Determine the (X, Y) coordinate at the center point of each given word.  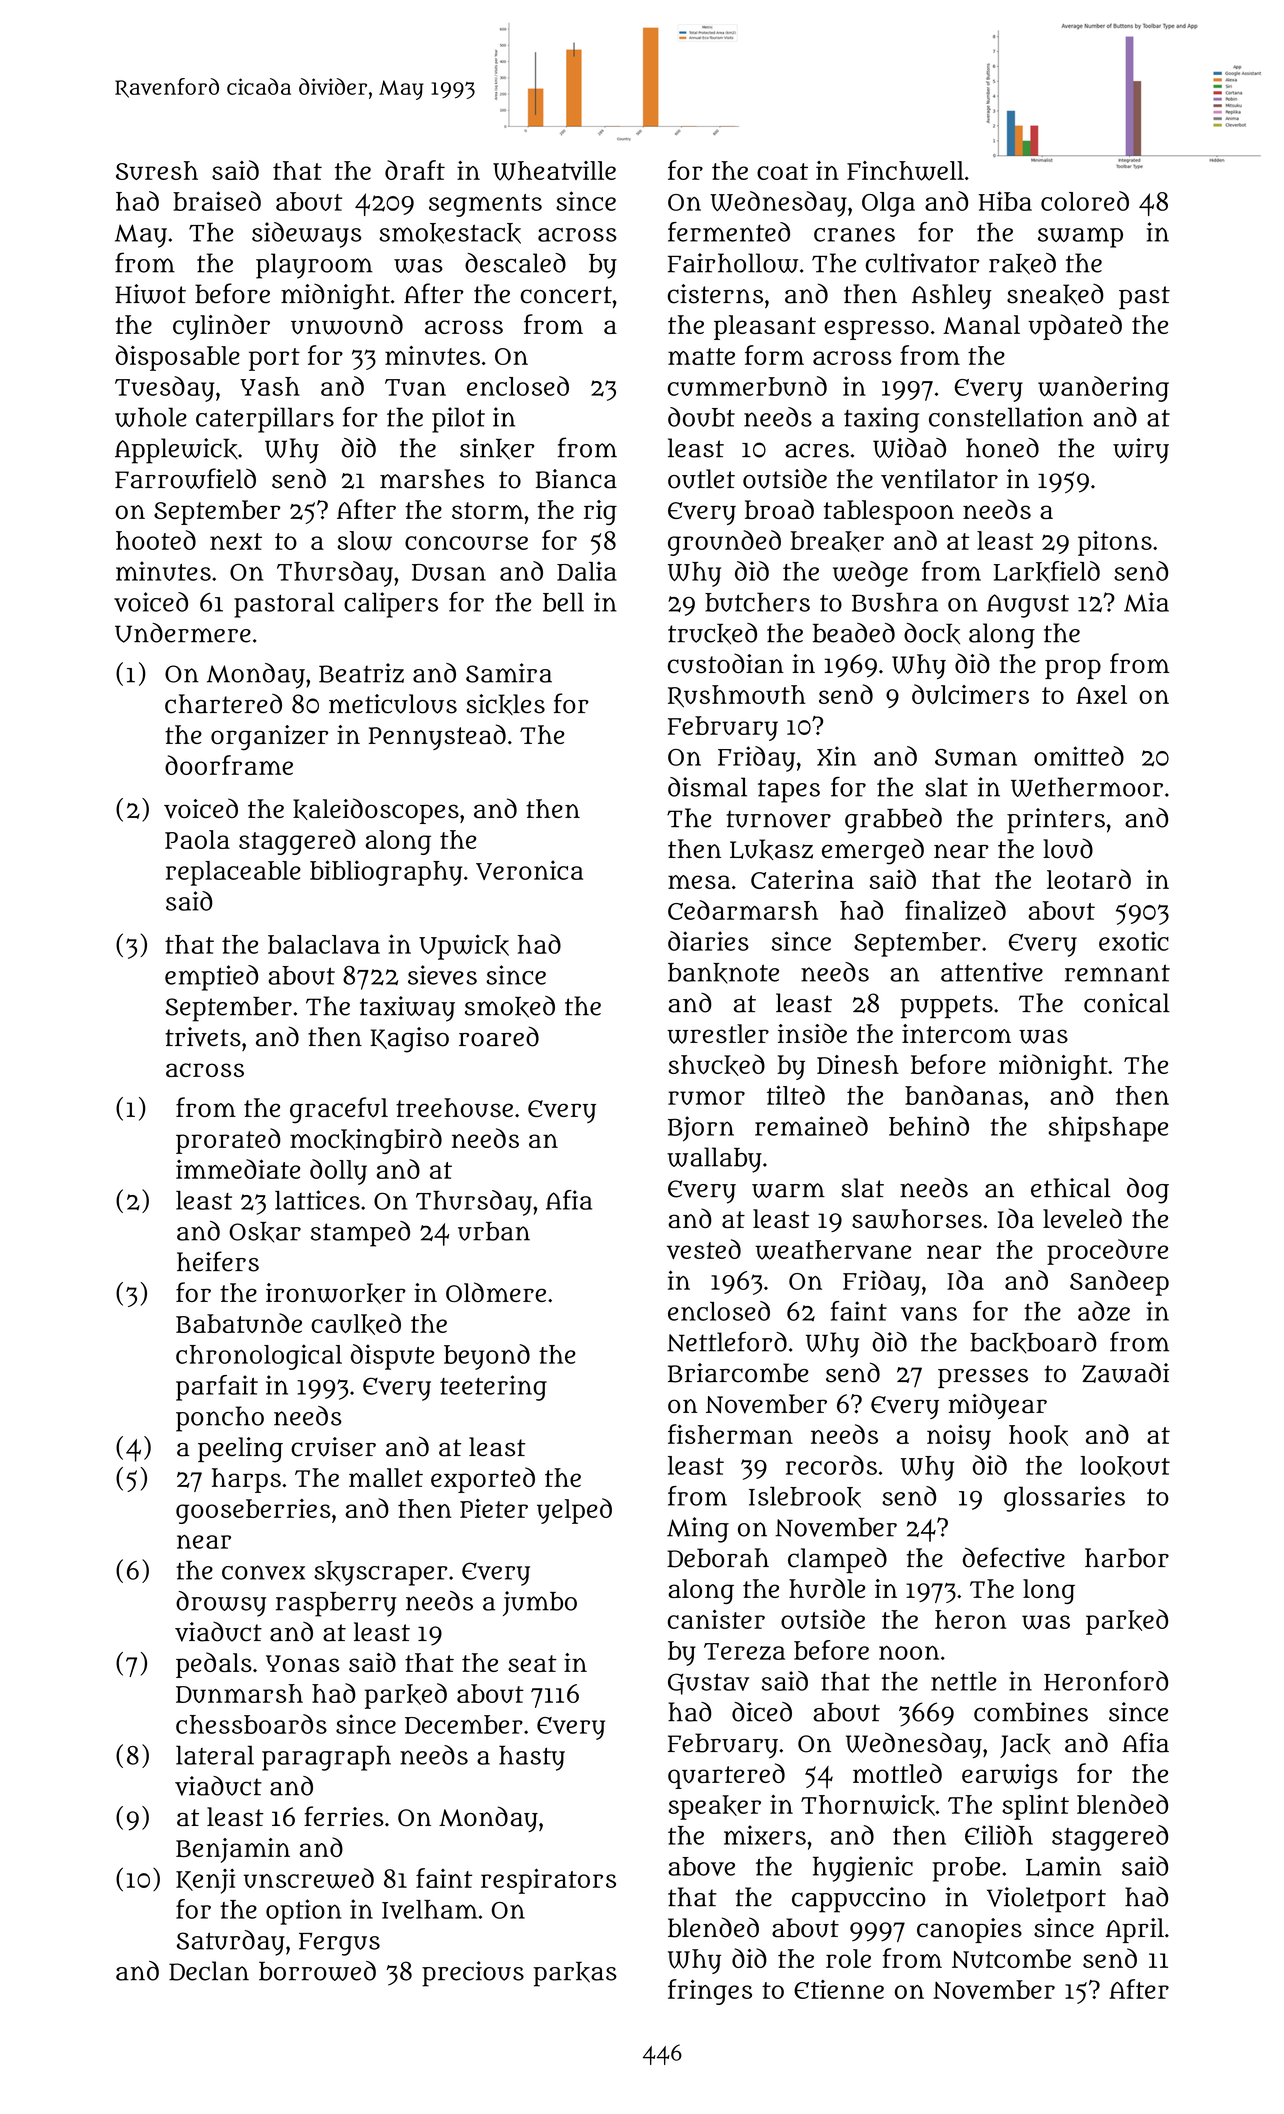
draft (415, 170)
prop (1073, 669)
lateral (215, 1755)
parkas (575, 1974)
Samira (509, 673)
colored (1085, 201)
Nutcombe (1011, 1958)
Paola (197, 839)
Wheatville (554, 171)
